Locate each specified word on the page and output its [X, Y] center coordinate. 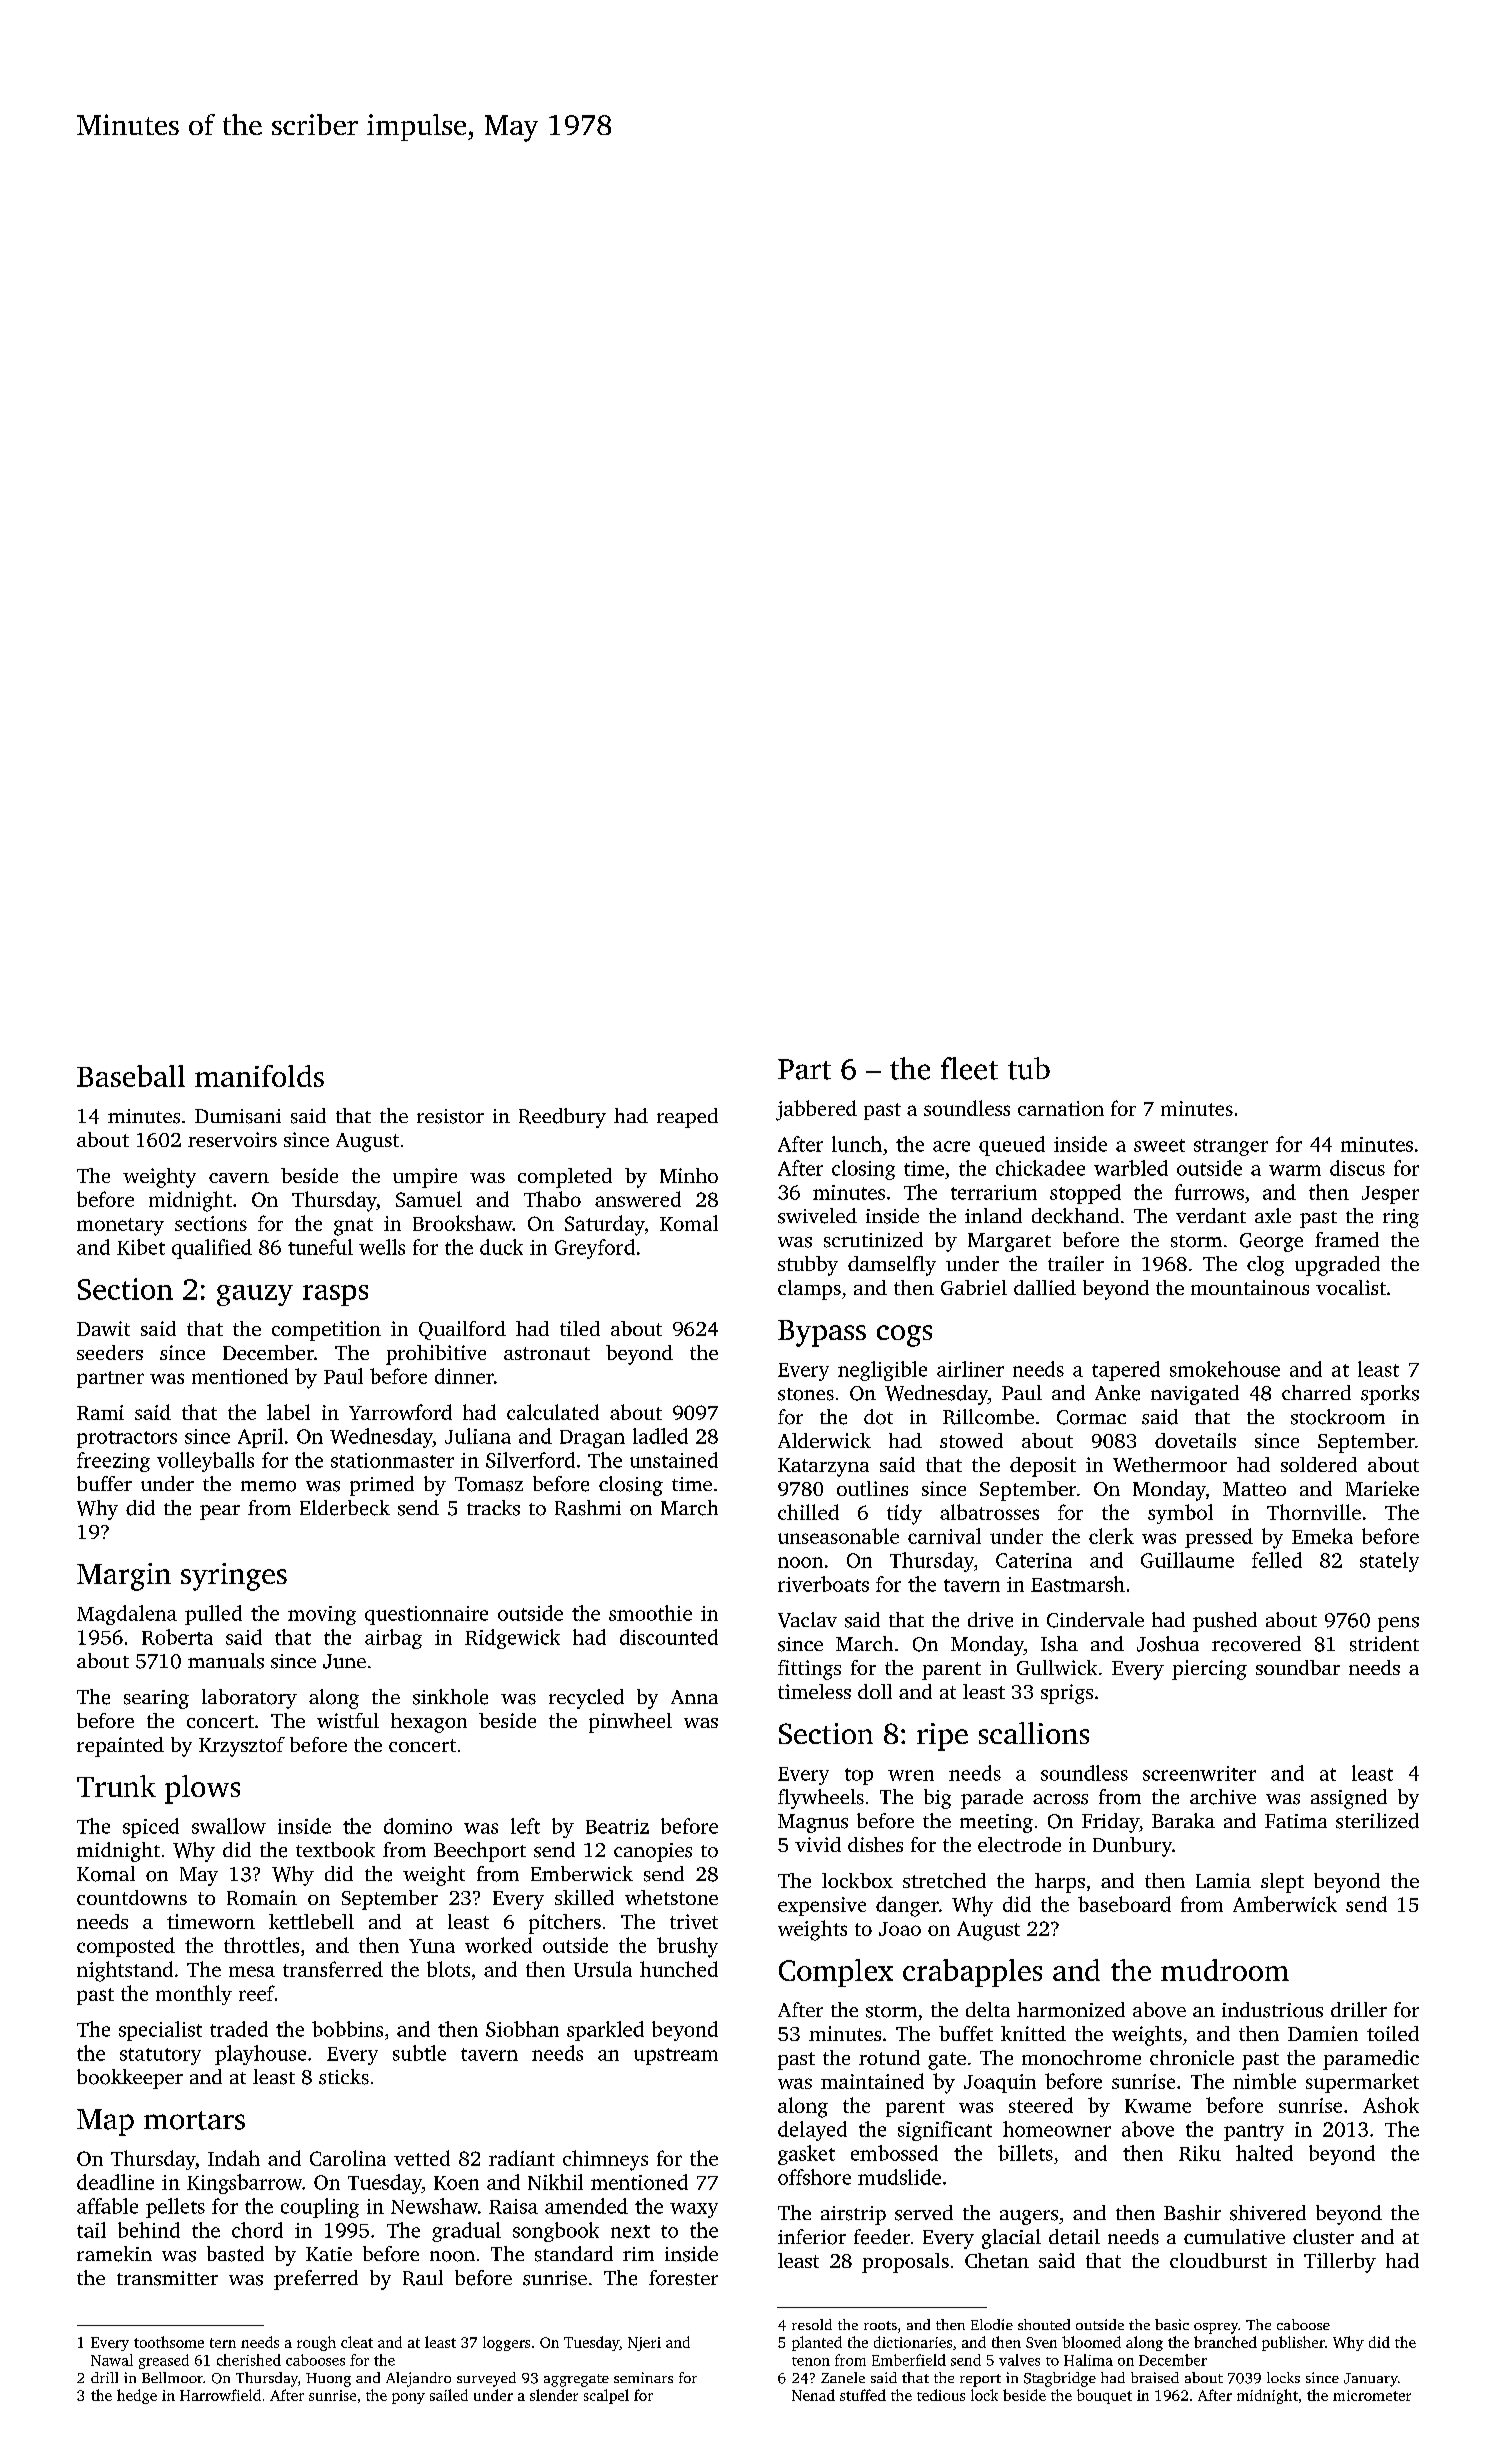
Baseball [131, 1076]
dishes [875, 1844]
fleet [969, 1068]
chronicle [1192, 2057]
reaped [687, 1118]
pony [408, 2398]
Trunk [116, 1786]
